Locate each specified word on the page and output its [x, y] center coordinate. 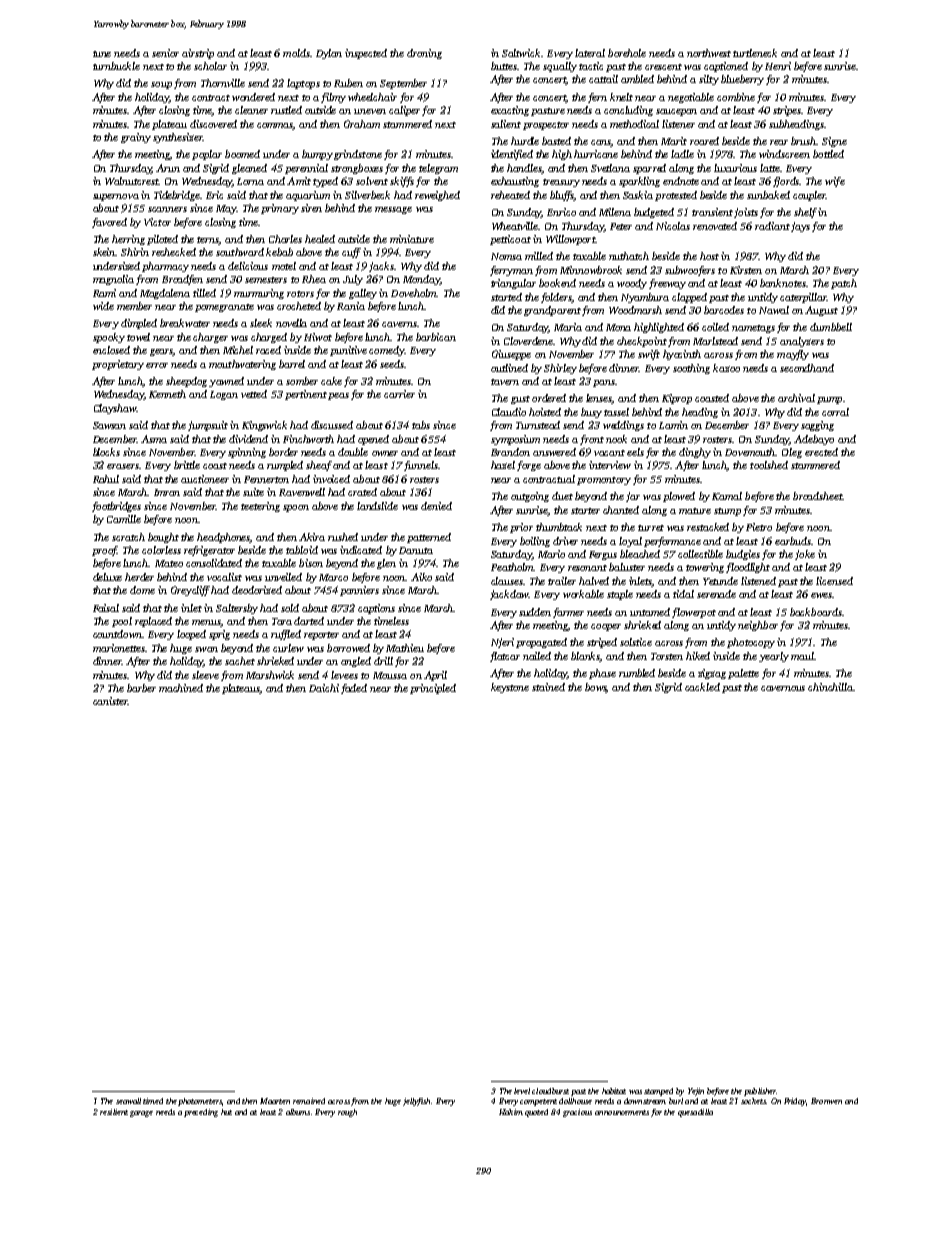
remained [309, 1101]
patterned [429, 538]
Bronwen [826, 1101]
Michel [238, 350]
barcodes [724, 310]
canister [110, 701]
